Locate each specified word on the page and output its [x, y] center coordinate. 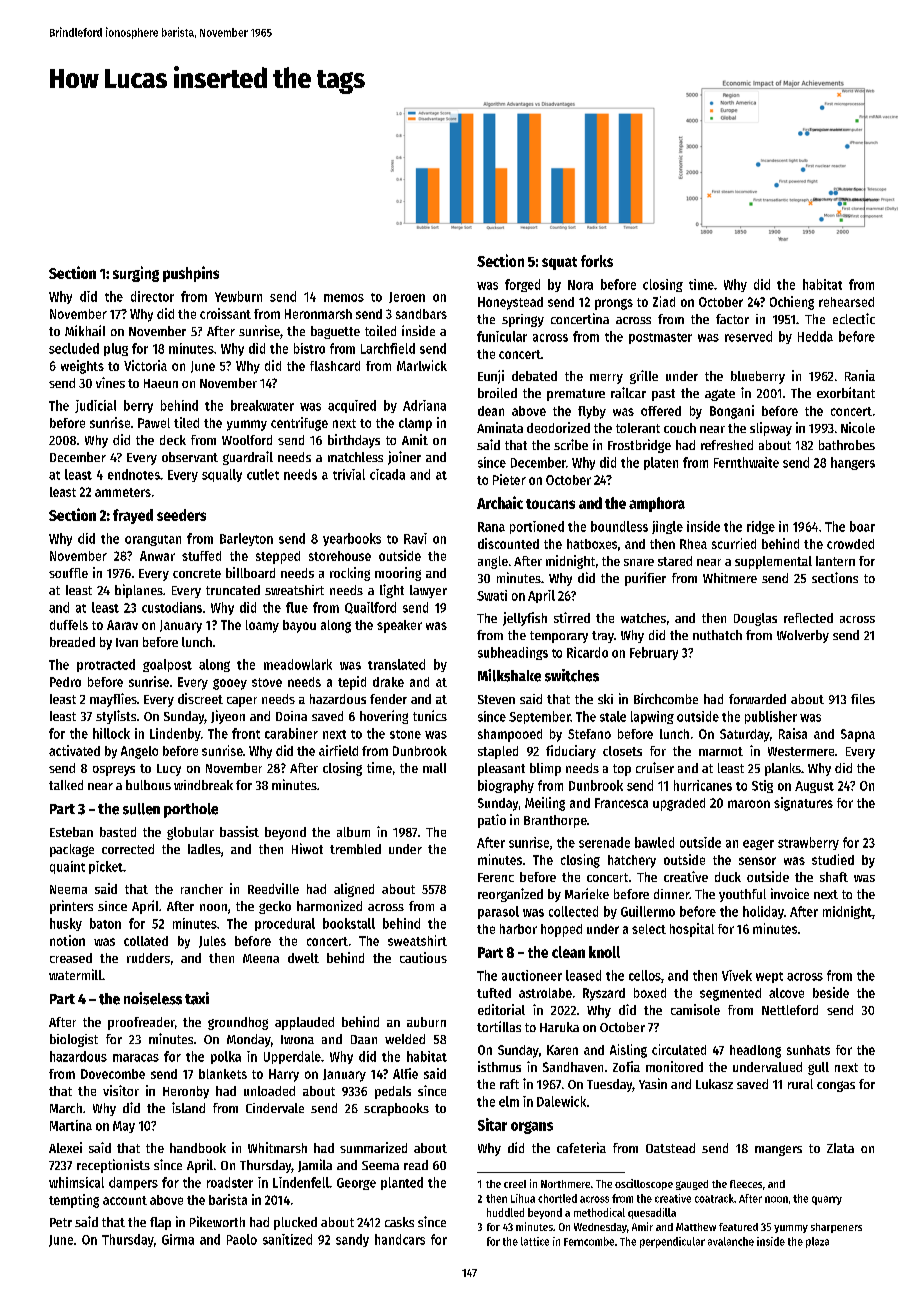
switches [572, 675]
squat [559, 263]
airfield [338, 750]
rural [800, 1084]
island [188, 1107]
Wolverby [803, 636]
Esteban [71, 832]
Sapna [858, 735]
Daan [364, 1039]
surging [136, 274]
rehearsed [846, 302]
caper [242, 702]
